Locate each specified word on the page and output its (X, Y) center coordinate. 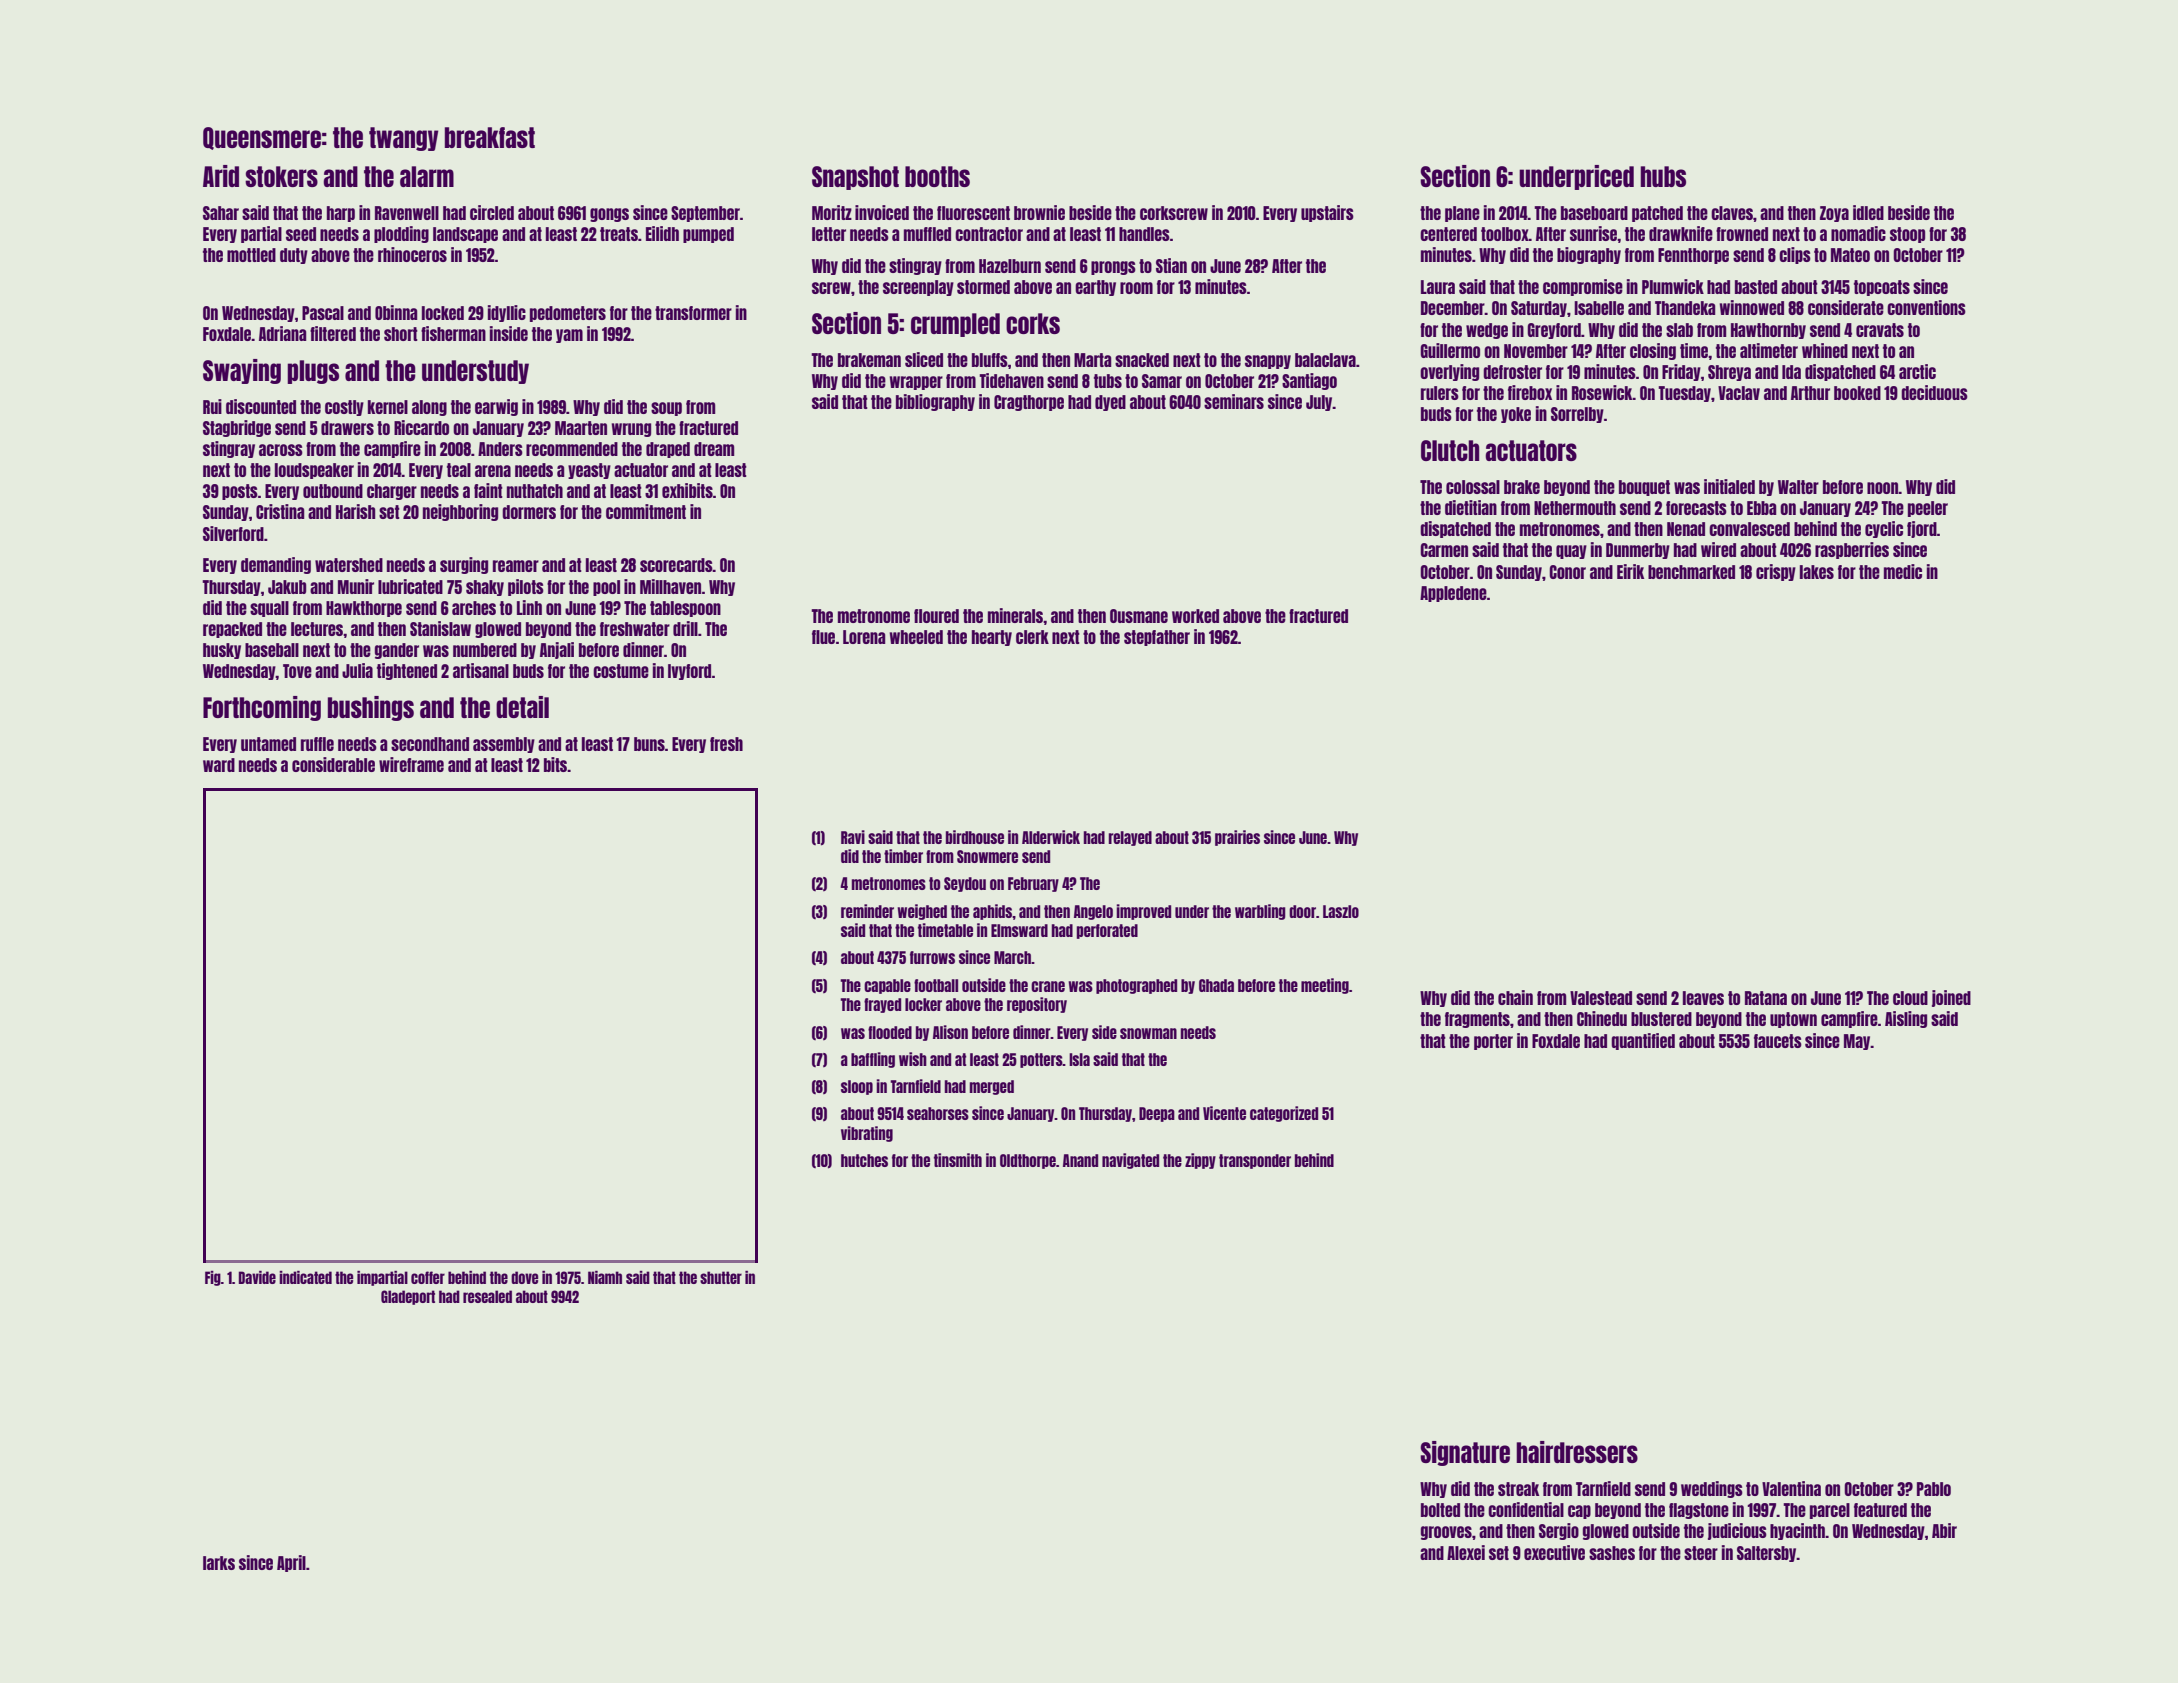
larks (219, 1563)
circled (492, 212)
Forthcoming (262, 708)
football (936, 985)
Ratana (1766, 998)
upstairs (1327, 213)
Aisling (1906, 1019)
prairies (1237, 838)
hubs (1663, 176)
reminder (867, 911)
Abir (1944, 1530)
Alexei (1466, 1552)
